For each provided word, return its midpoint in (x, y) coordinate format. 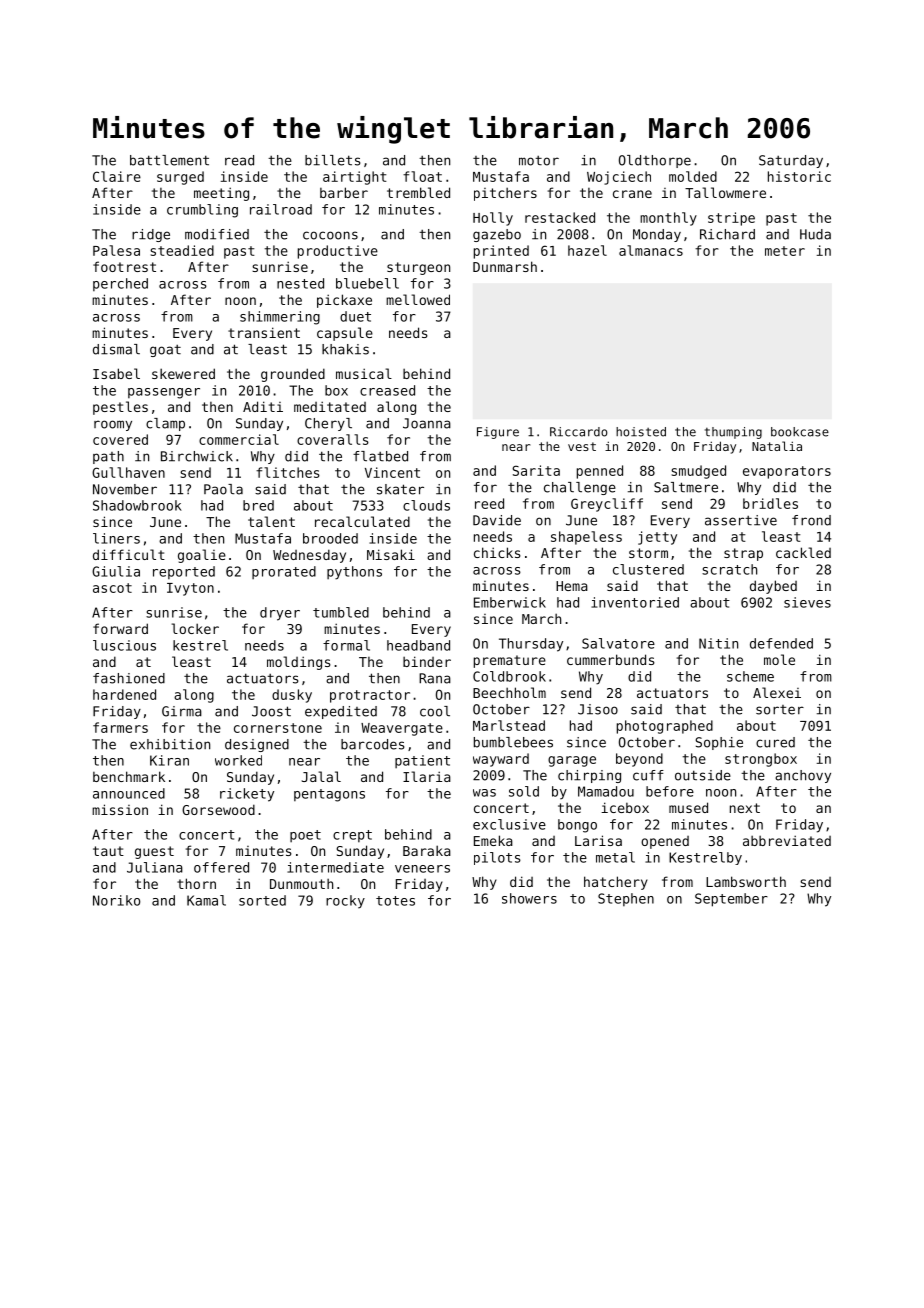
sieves (807, 602)
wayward (501, 760)
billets (332, 160)
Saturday (791, 161)
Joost (271, 711)
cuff (648, 775)
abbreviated (787, 840)
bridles (770, 503)
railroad (281, 209)
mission (120, 809)
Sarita (536, 470)
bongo (577, 826)
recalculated (362, 521)
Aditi (263, 406)
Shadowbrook (137, 505)
